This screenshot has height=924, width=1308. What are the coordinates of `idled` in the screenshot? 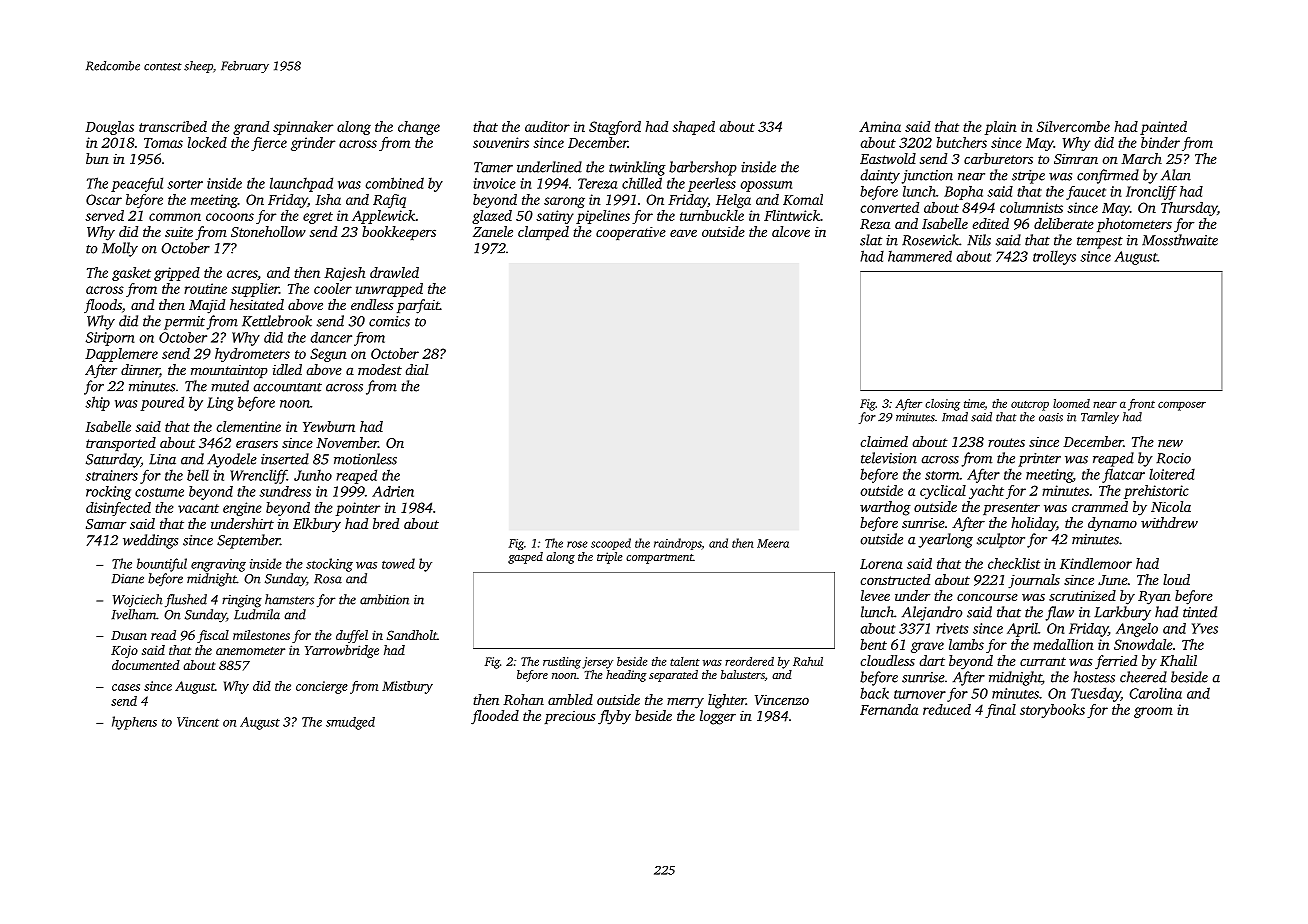 It's located at (287, 369).
